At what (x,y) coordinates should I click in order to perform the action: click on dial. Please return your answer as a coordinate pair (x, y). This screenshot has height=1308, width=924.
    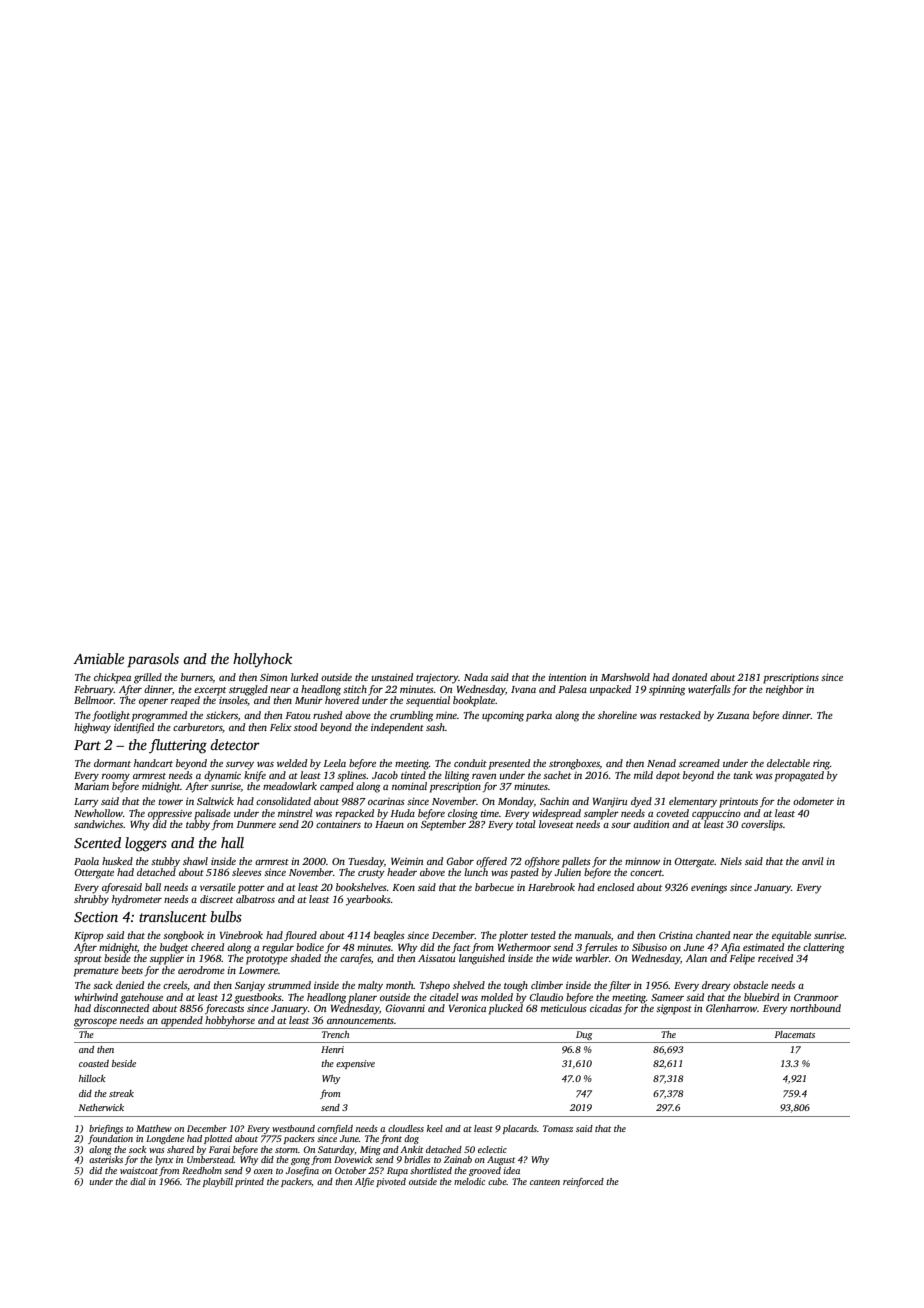
    Looking at the image, I should click on (138, 1181).
